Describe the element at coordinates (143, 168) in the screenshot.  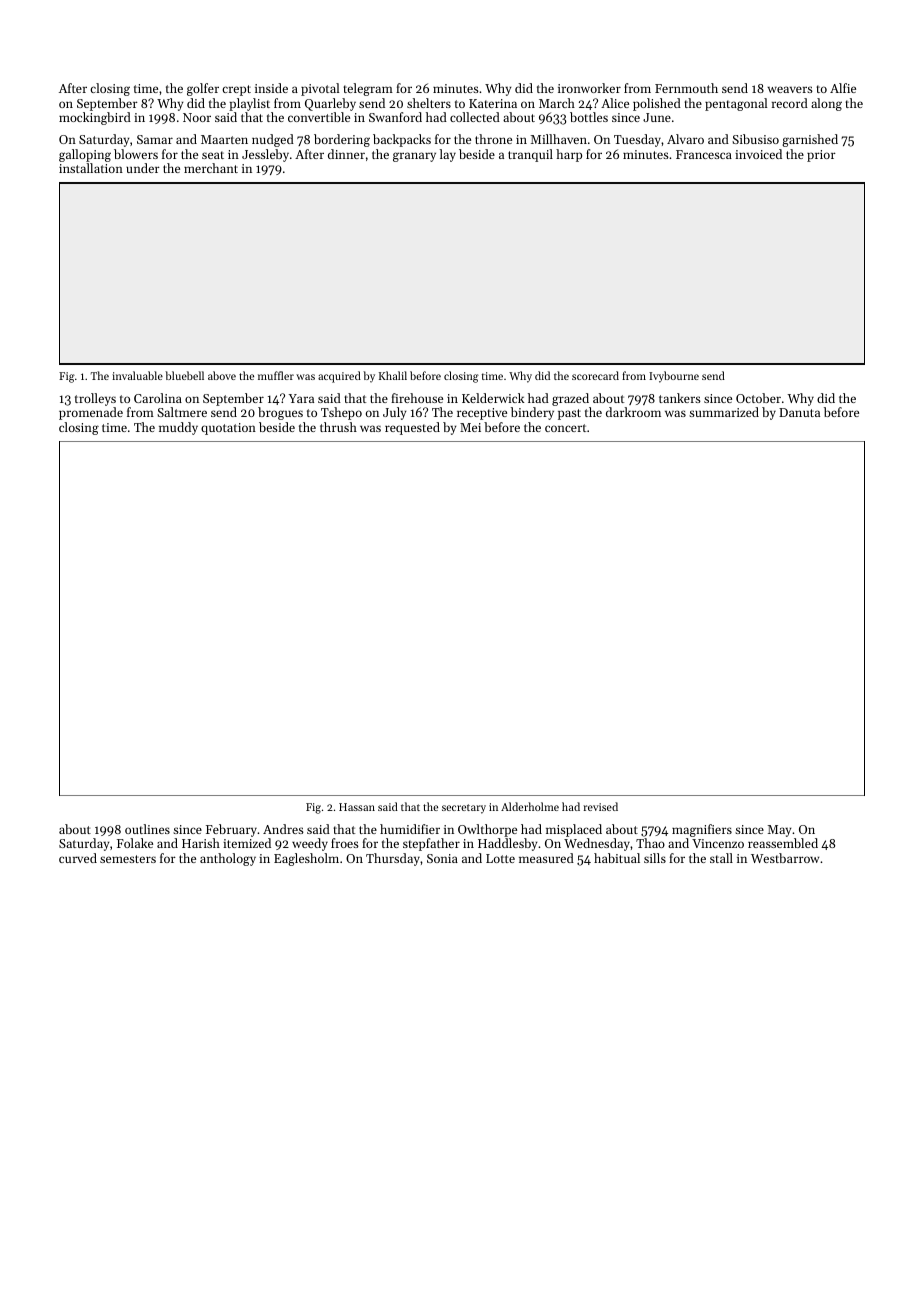
I see `under` at that location.
